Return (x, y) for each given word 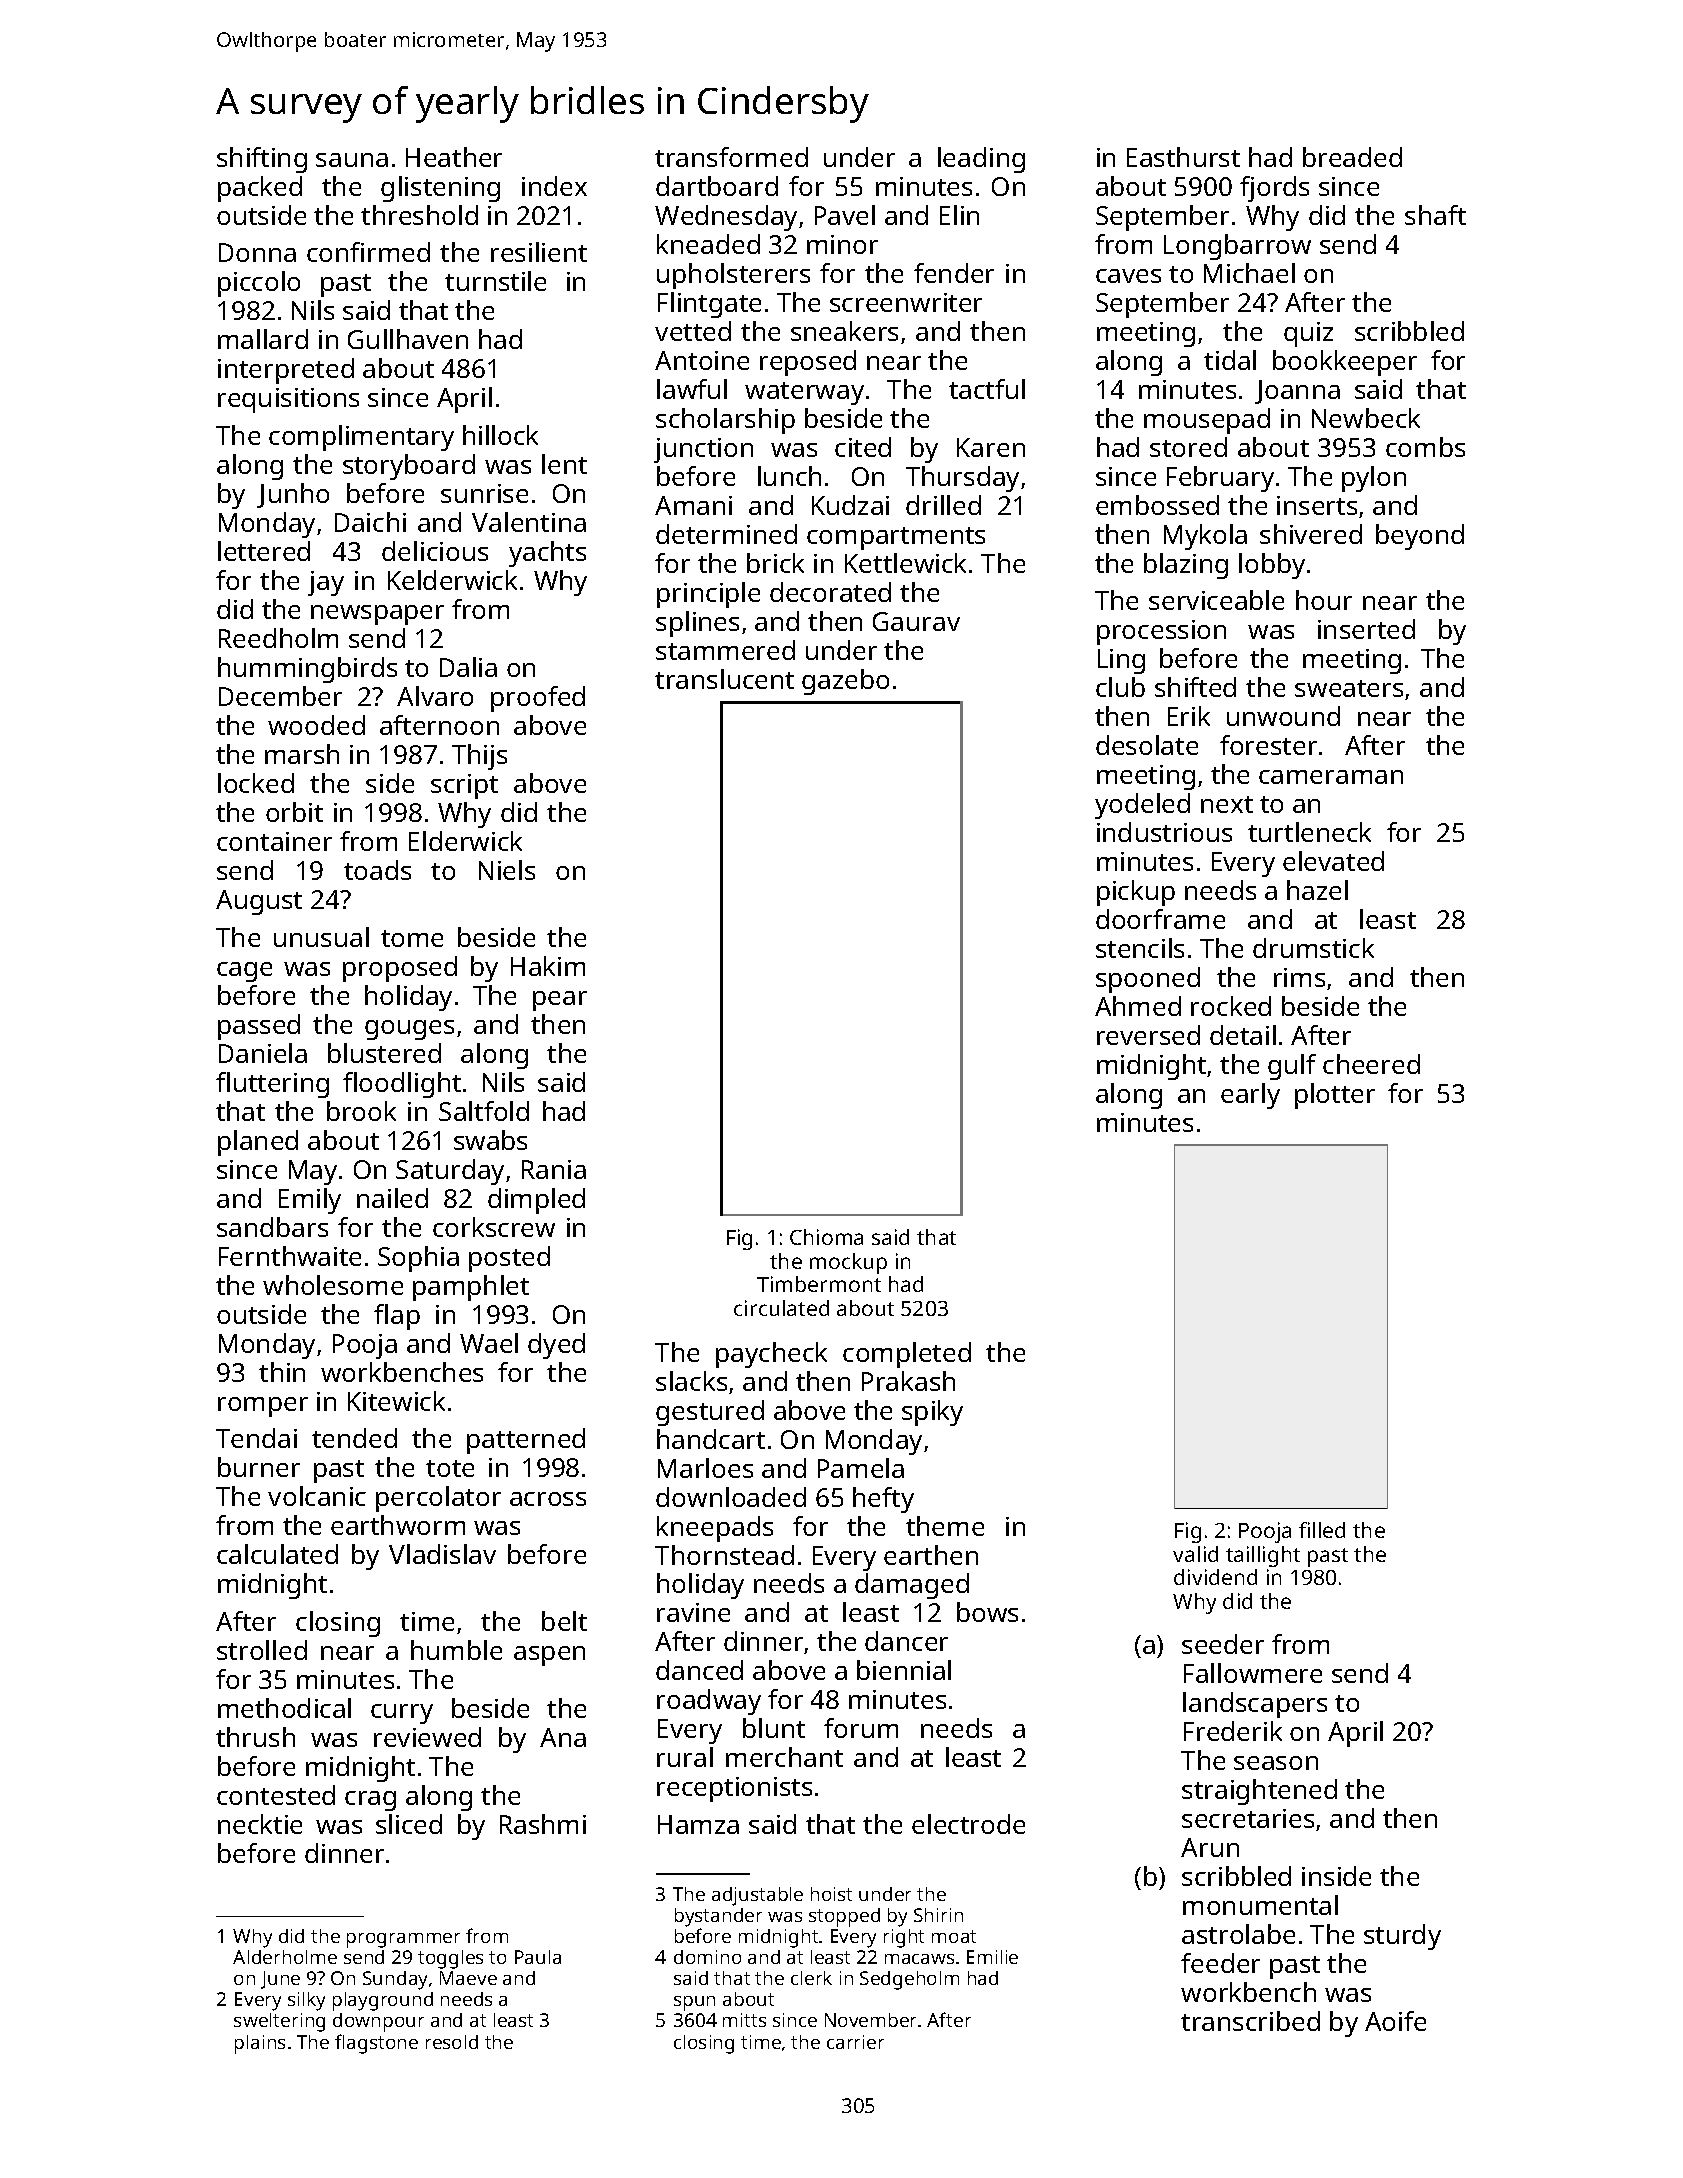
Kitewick (396, 1401)
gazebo (845, 682)
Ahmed (1138, 1006)
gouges (409, 1030)
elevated (1333, 861)
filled (1322, 1530)
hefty (883, 1500)
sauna (352, 160)
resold (452, 2042)
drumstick (1313, 948)
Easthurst (1183, 157)
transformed (731, 157)
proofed (538, 699)
